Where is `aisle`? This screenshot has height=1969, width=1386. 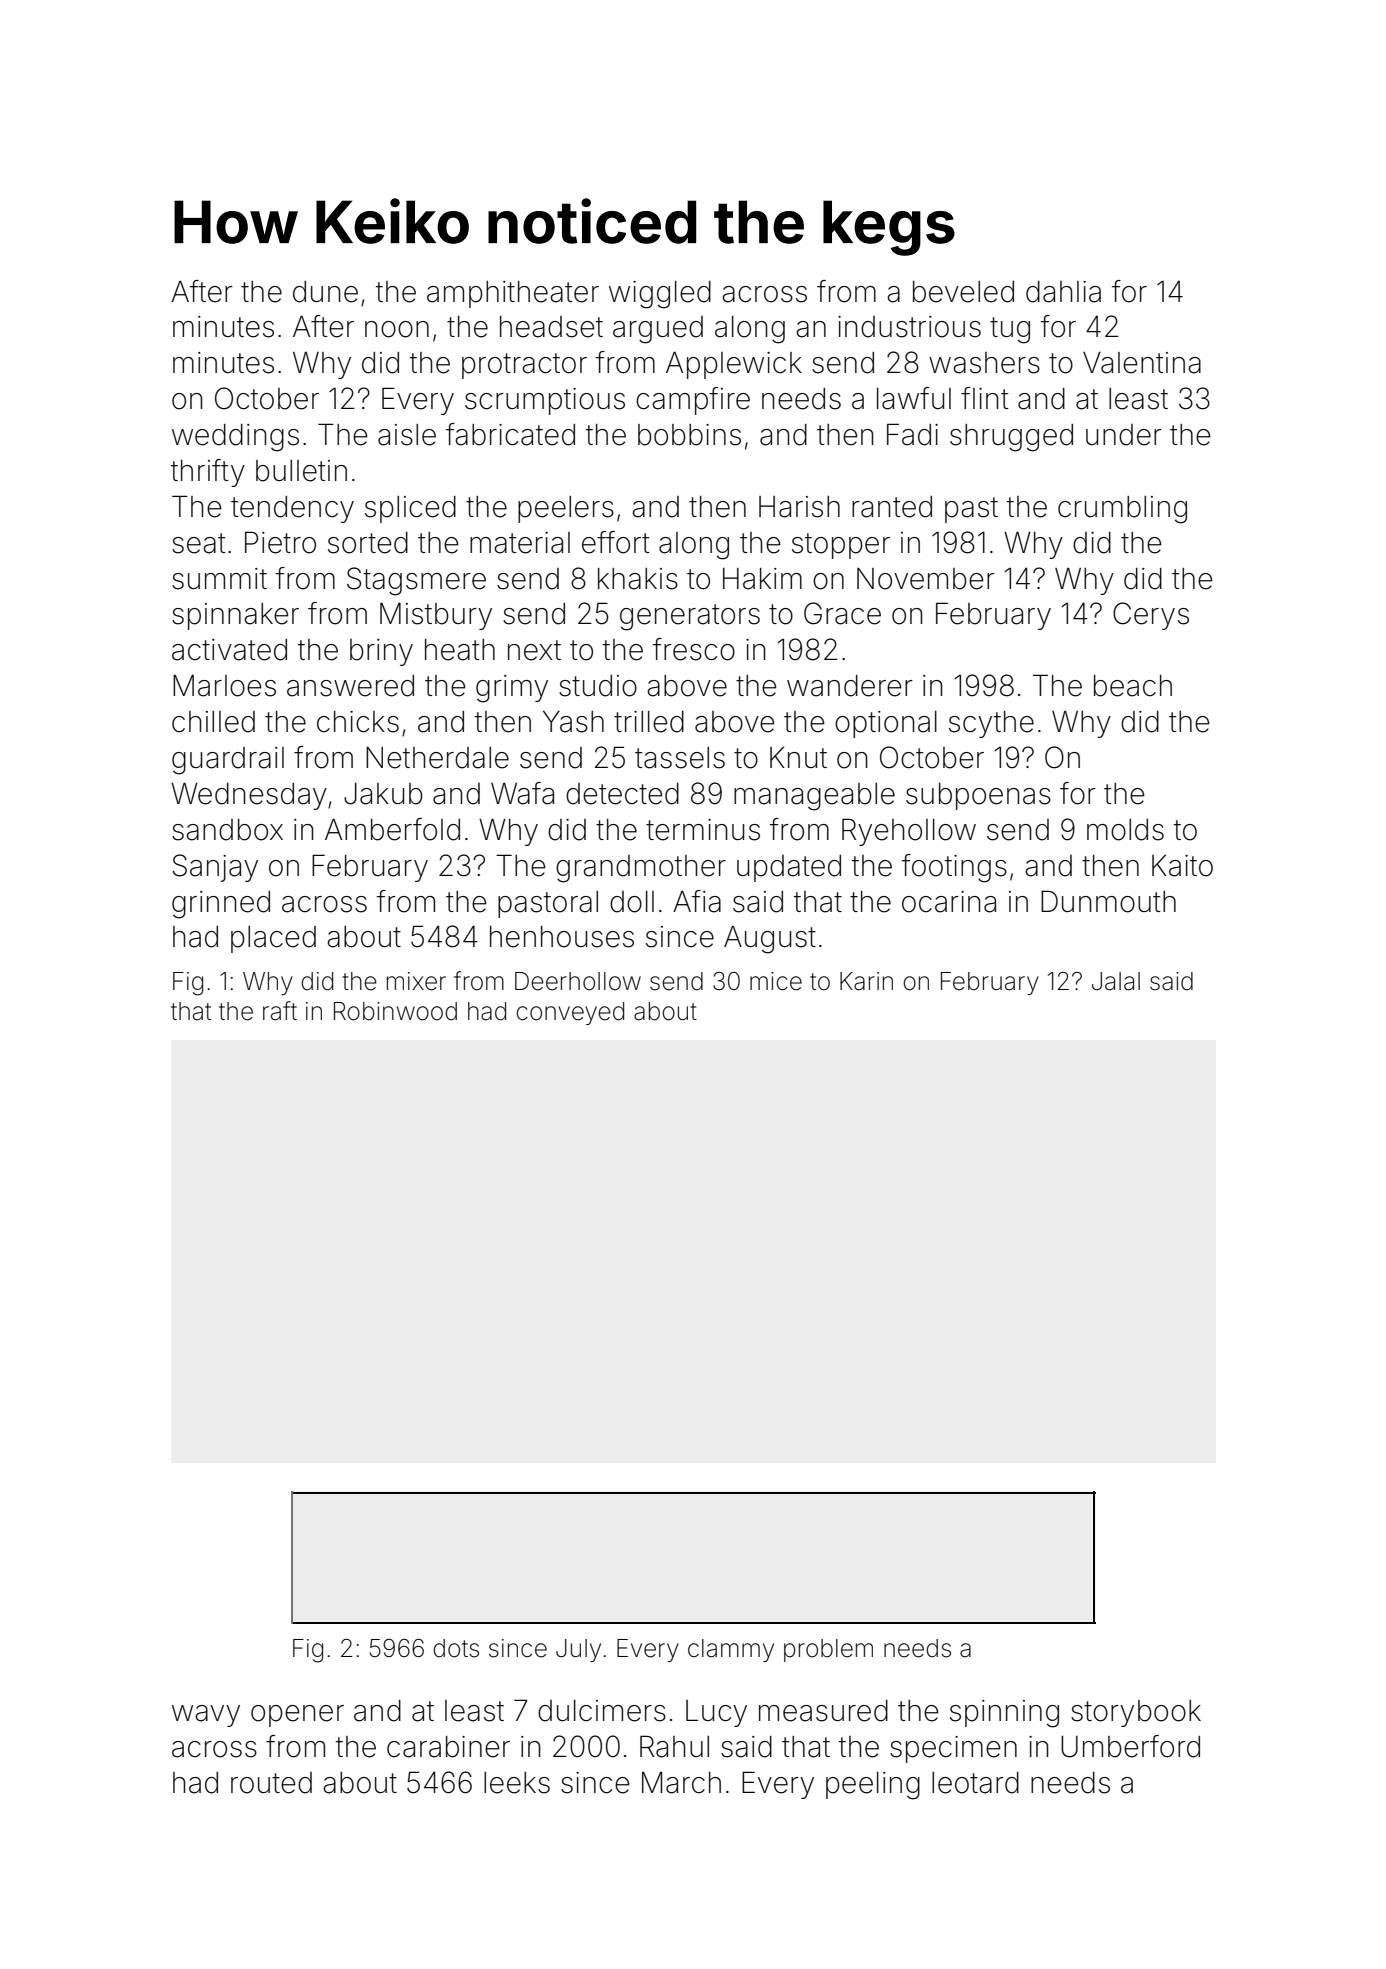 aisle is located at coordinates (407, 435).
